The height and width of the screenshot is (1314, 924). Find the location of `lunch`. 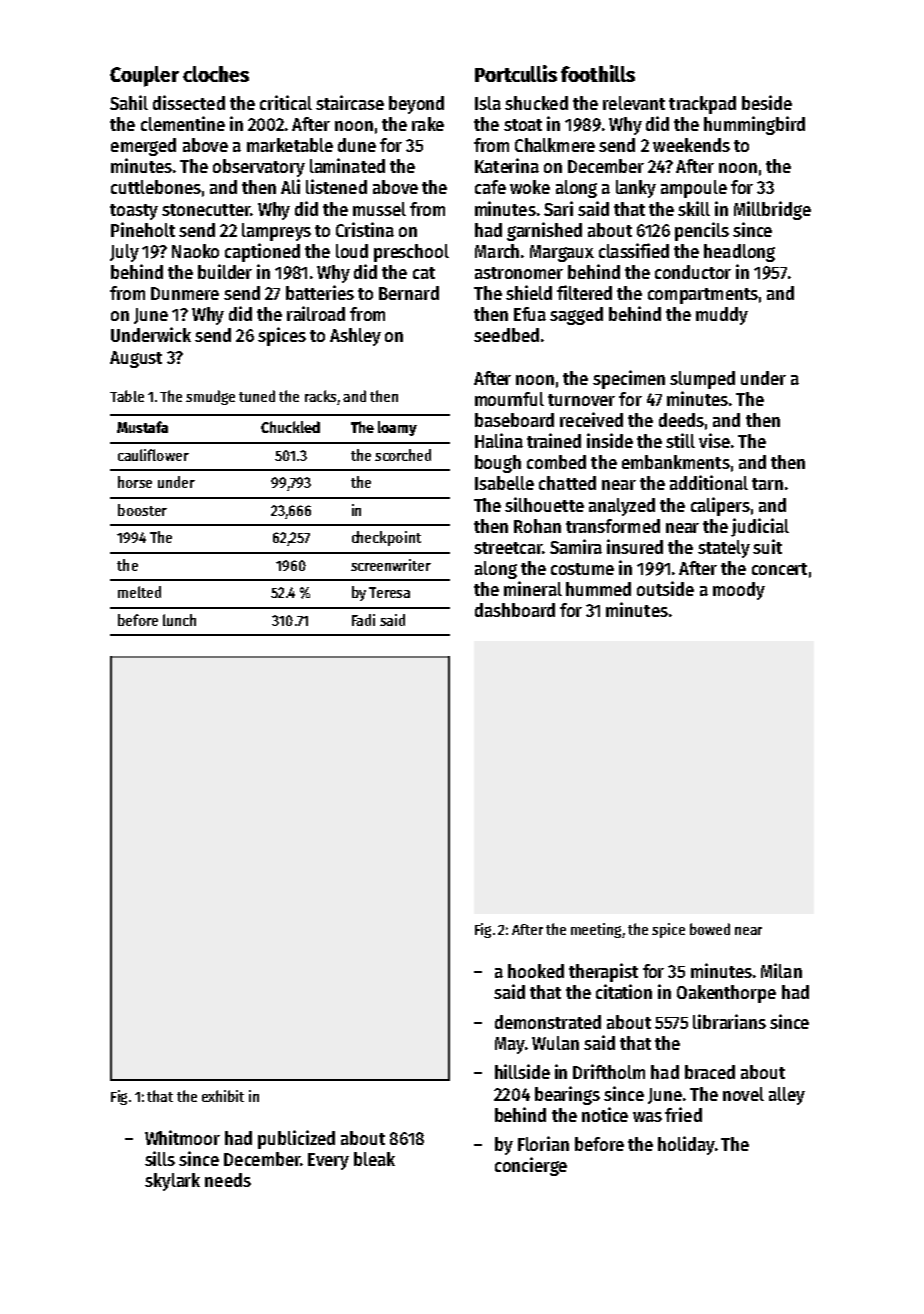

lunch is located at coordinates (179, 620).
